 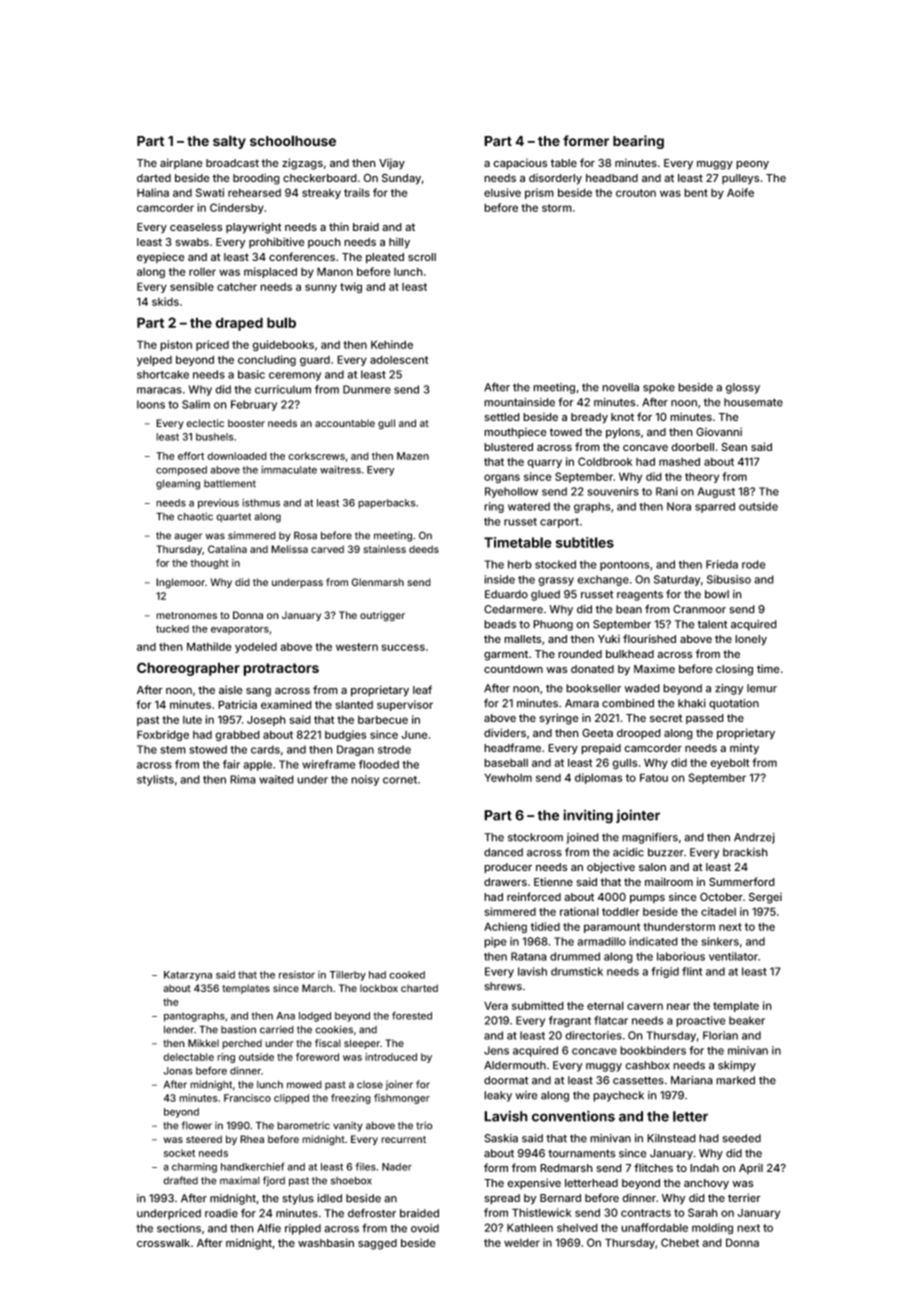 I want to click on paperbacks, so click(x=386, y=504).
